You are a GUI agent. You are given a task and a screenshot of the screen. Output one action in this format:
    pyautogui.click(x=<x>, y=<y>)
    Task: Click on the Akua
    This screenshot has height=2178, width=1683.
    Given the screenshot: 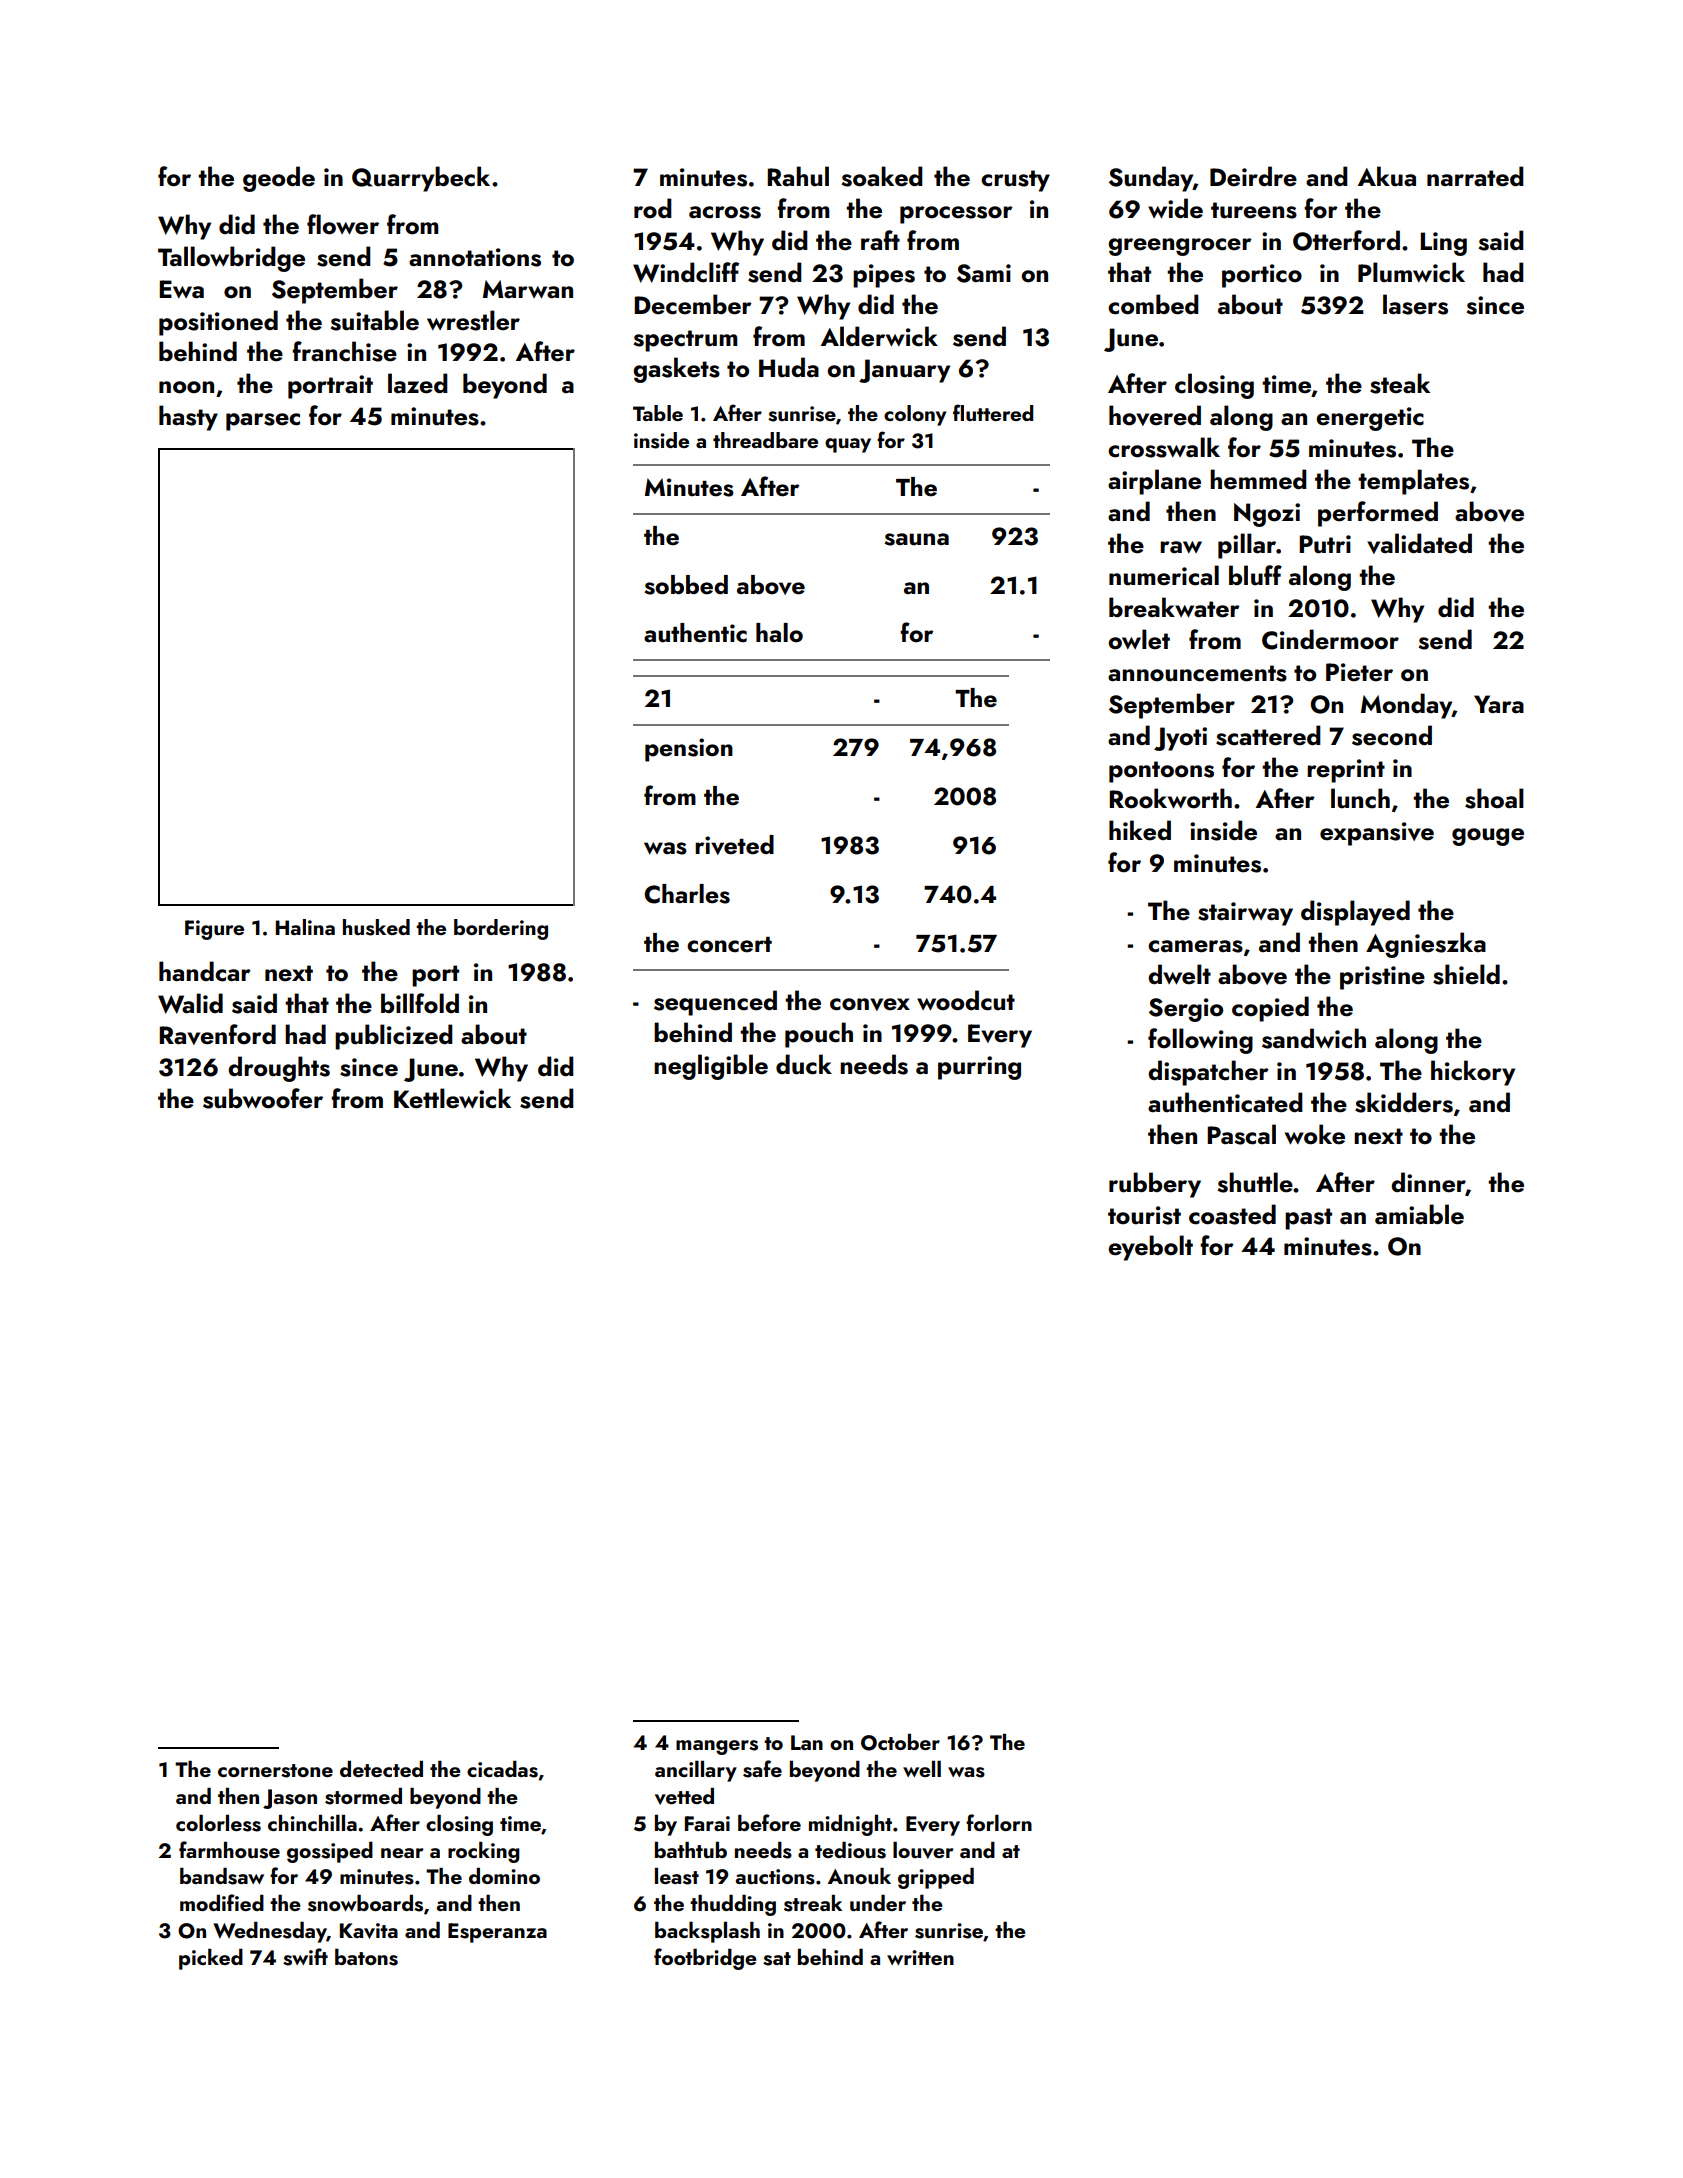 What is the action you would take?
    pyautogui.click(x=1387, y=176)
